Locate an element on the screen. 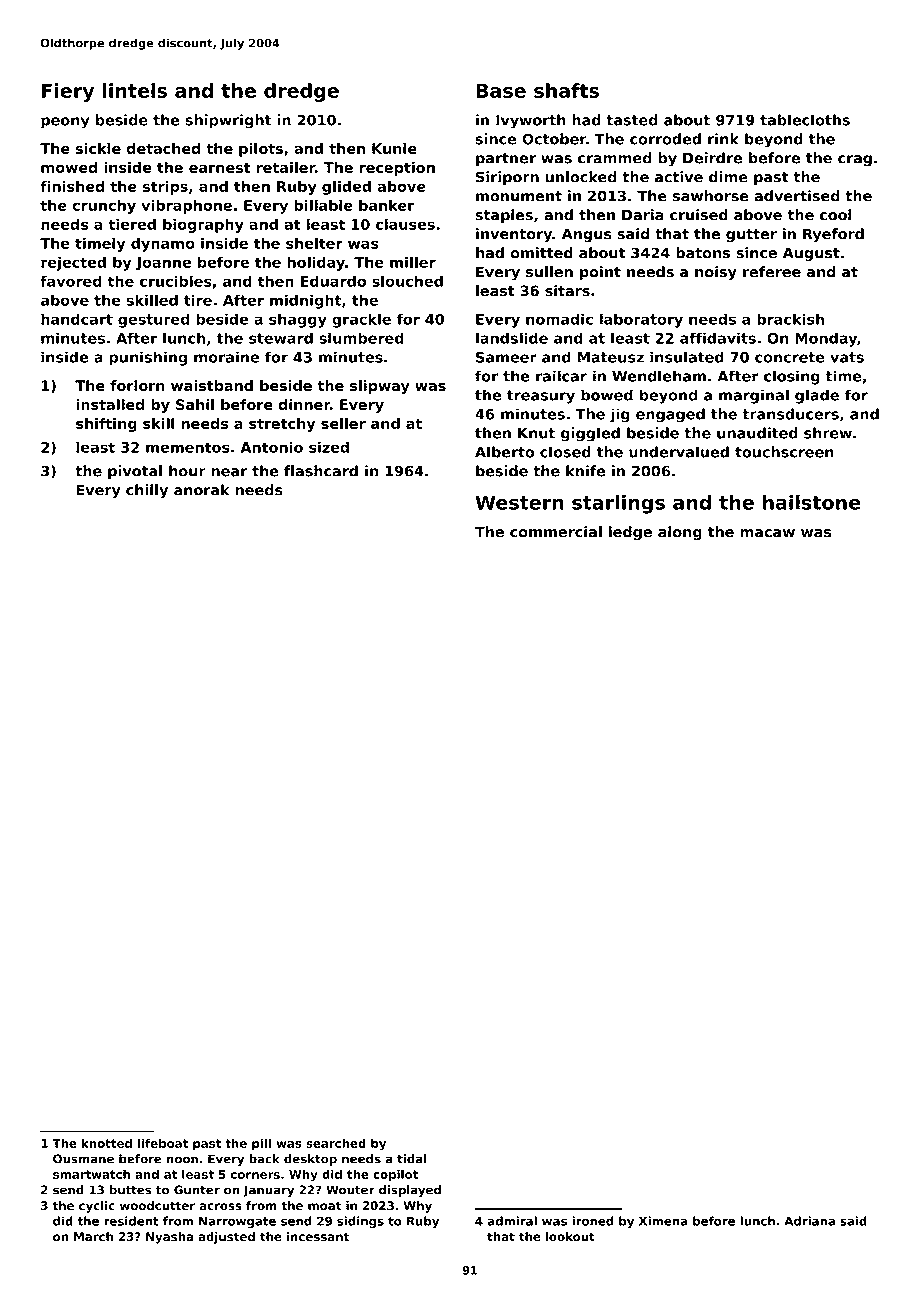  commercial is located at coordinates (556, 532).
